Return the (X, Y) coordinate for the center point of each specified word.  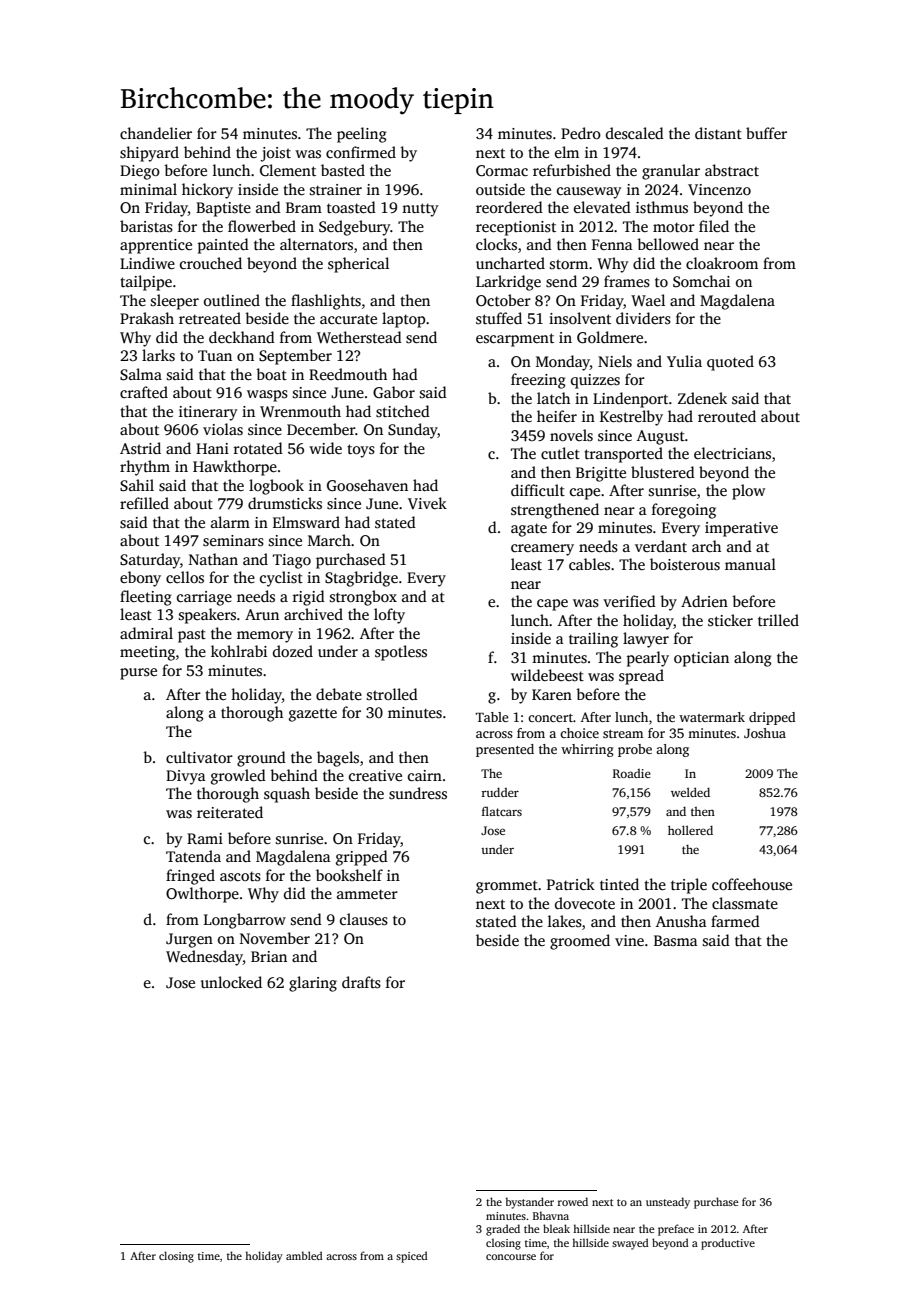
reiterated (230, 812)
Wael (648, 300)
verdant (661, 546)
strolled (392, 694)
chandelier (156, 133)
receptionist (516, 228)
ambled (304, 1255)
